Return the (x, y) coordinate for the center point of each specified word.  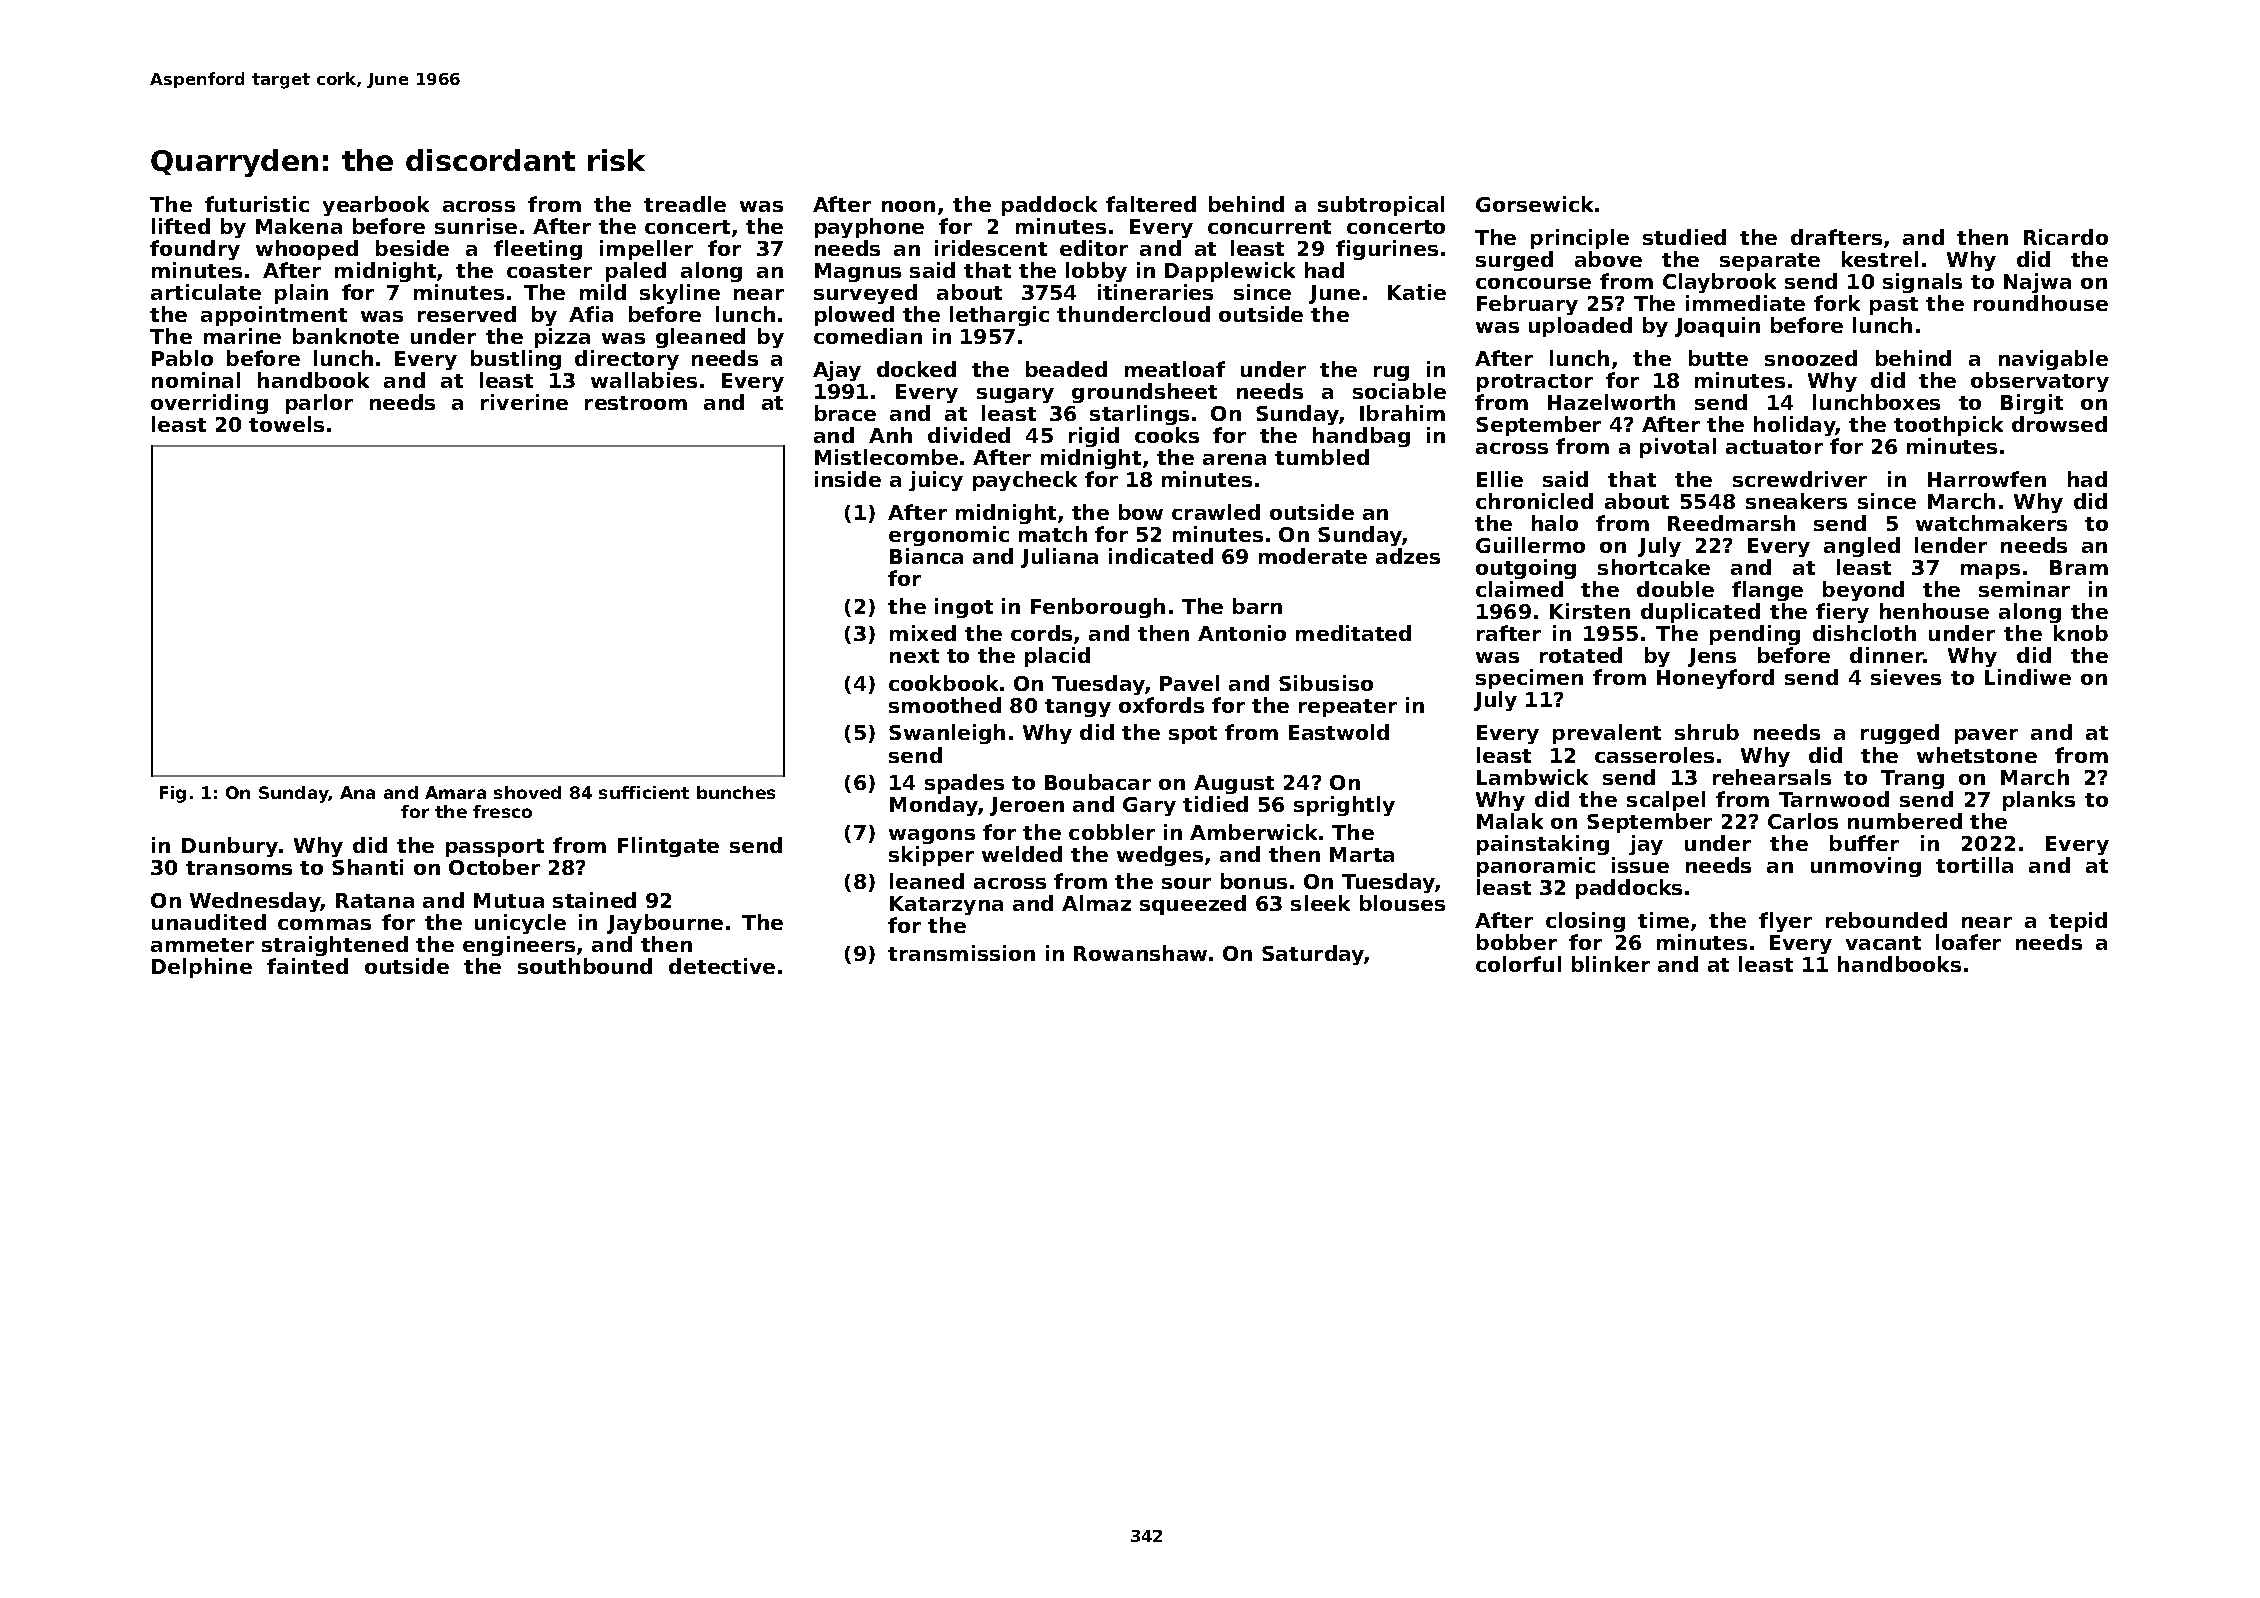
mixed (923, 633)
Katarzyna (946, 905)
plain (301, 294)
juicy (936, 481)
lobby (1096, 272)
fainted (307, 966)
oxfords (1161, 705)
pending (1755, 635)
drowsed (2059, 424)
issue (1640, 865)
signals (1922, 283)
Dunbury (230, 847)
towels (286, 424)
